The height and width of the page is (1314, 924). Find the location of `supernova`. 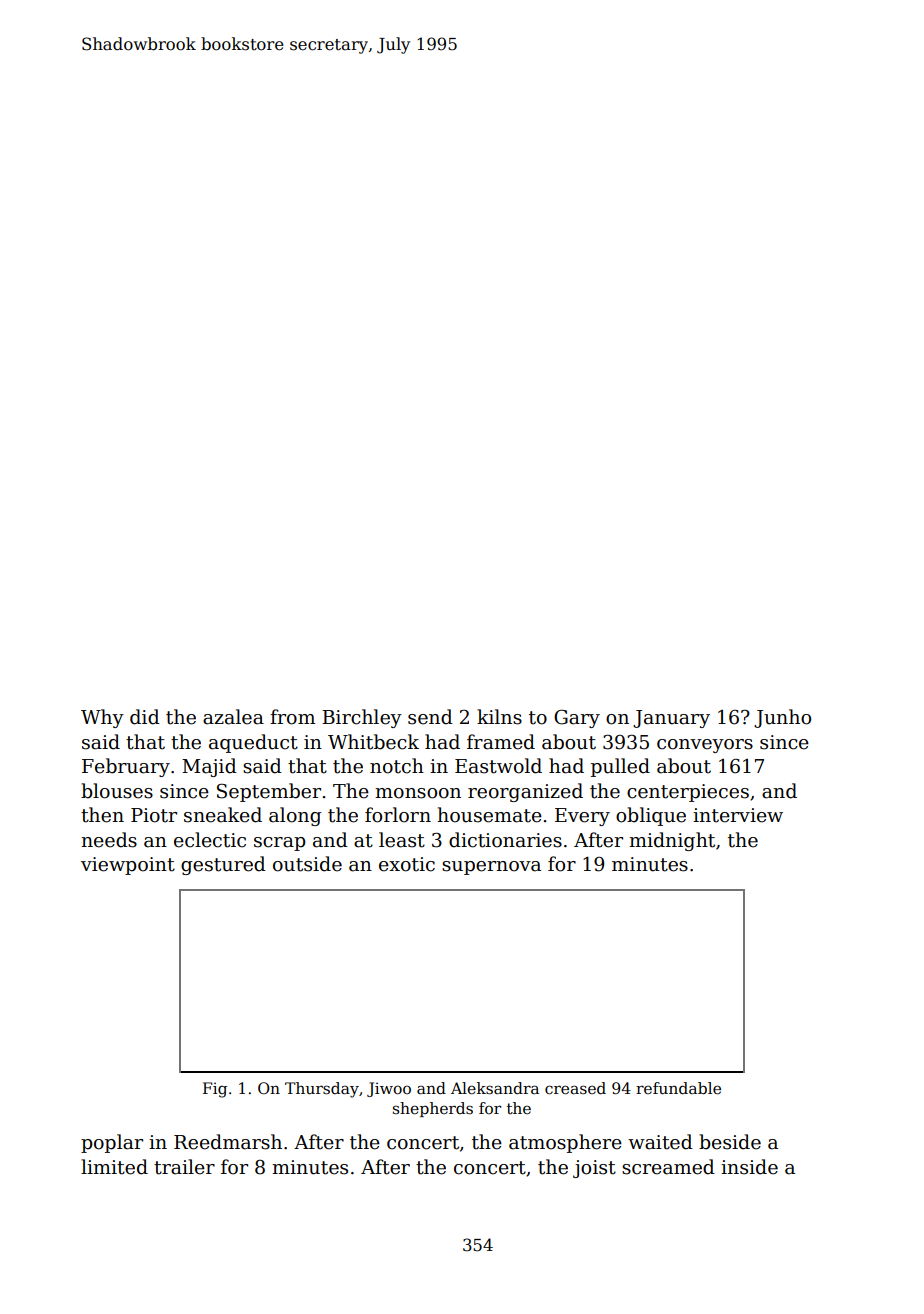

supernova is located at coordinates (491, 868).
